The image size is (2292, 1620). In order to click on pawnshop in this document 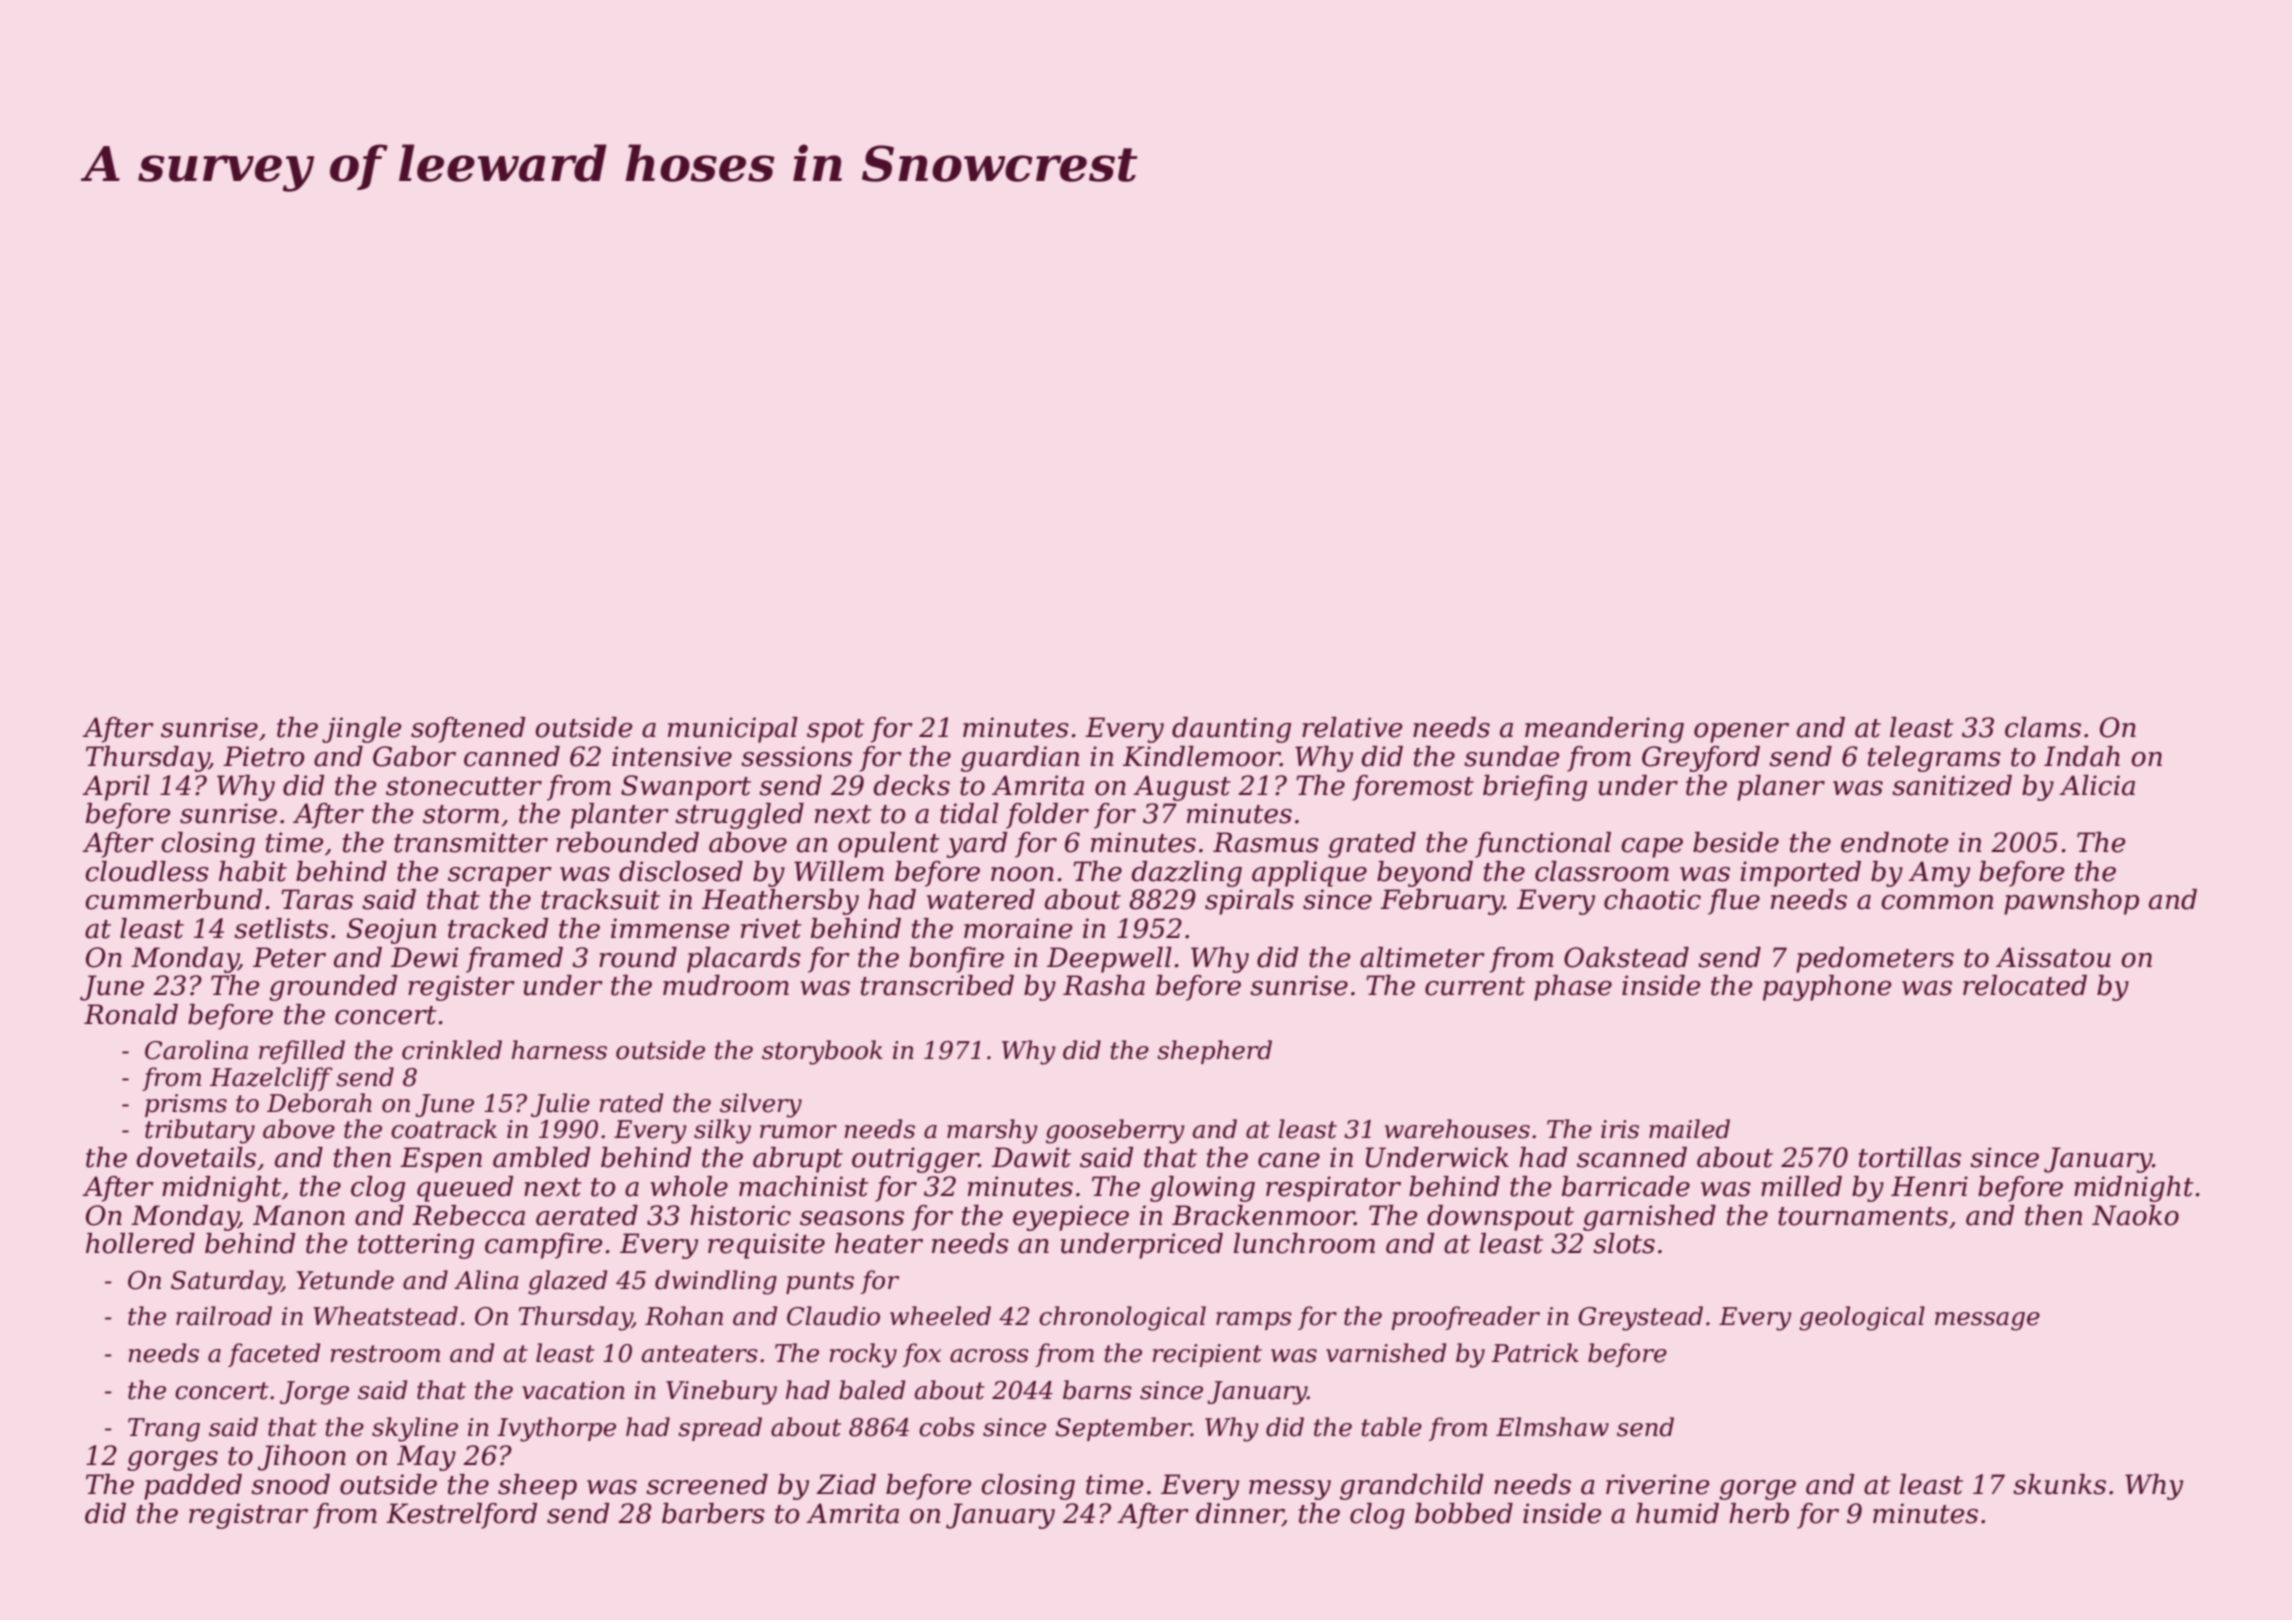, I will do `click(2071, 902)`.
